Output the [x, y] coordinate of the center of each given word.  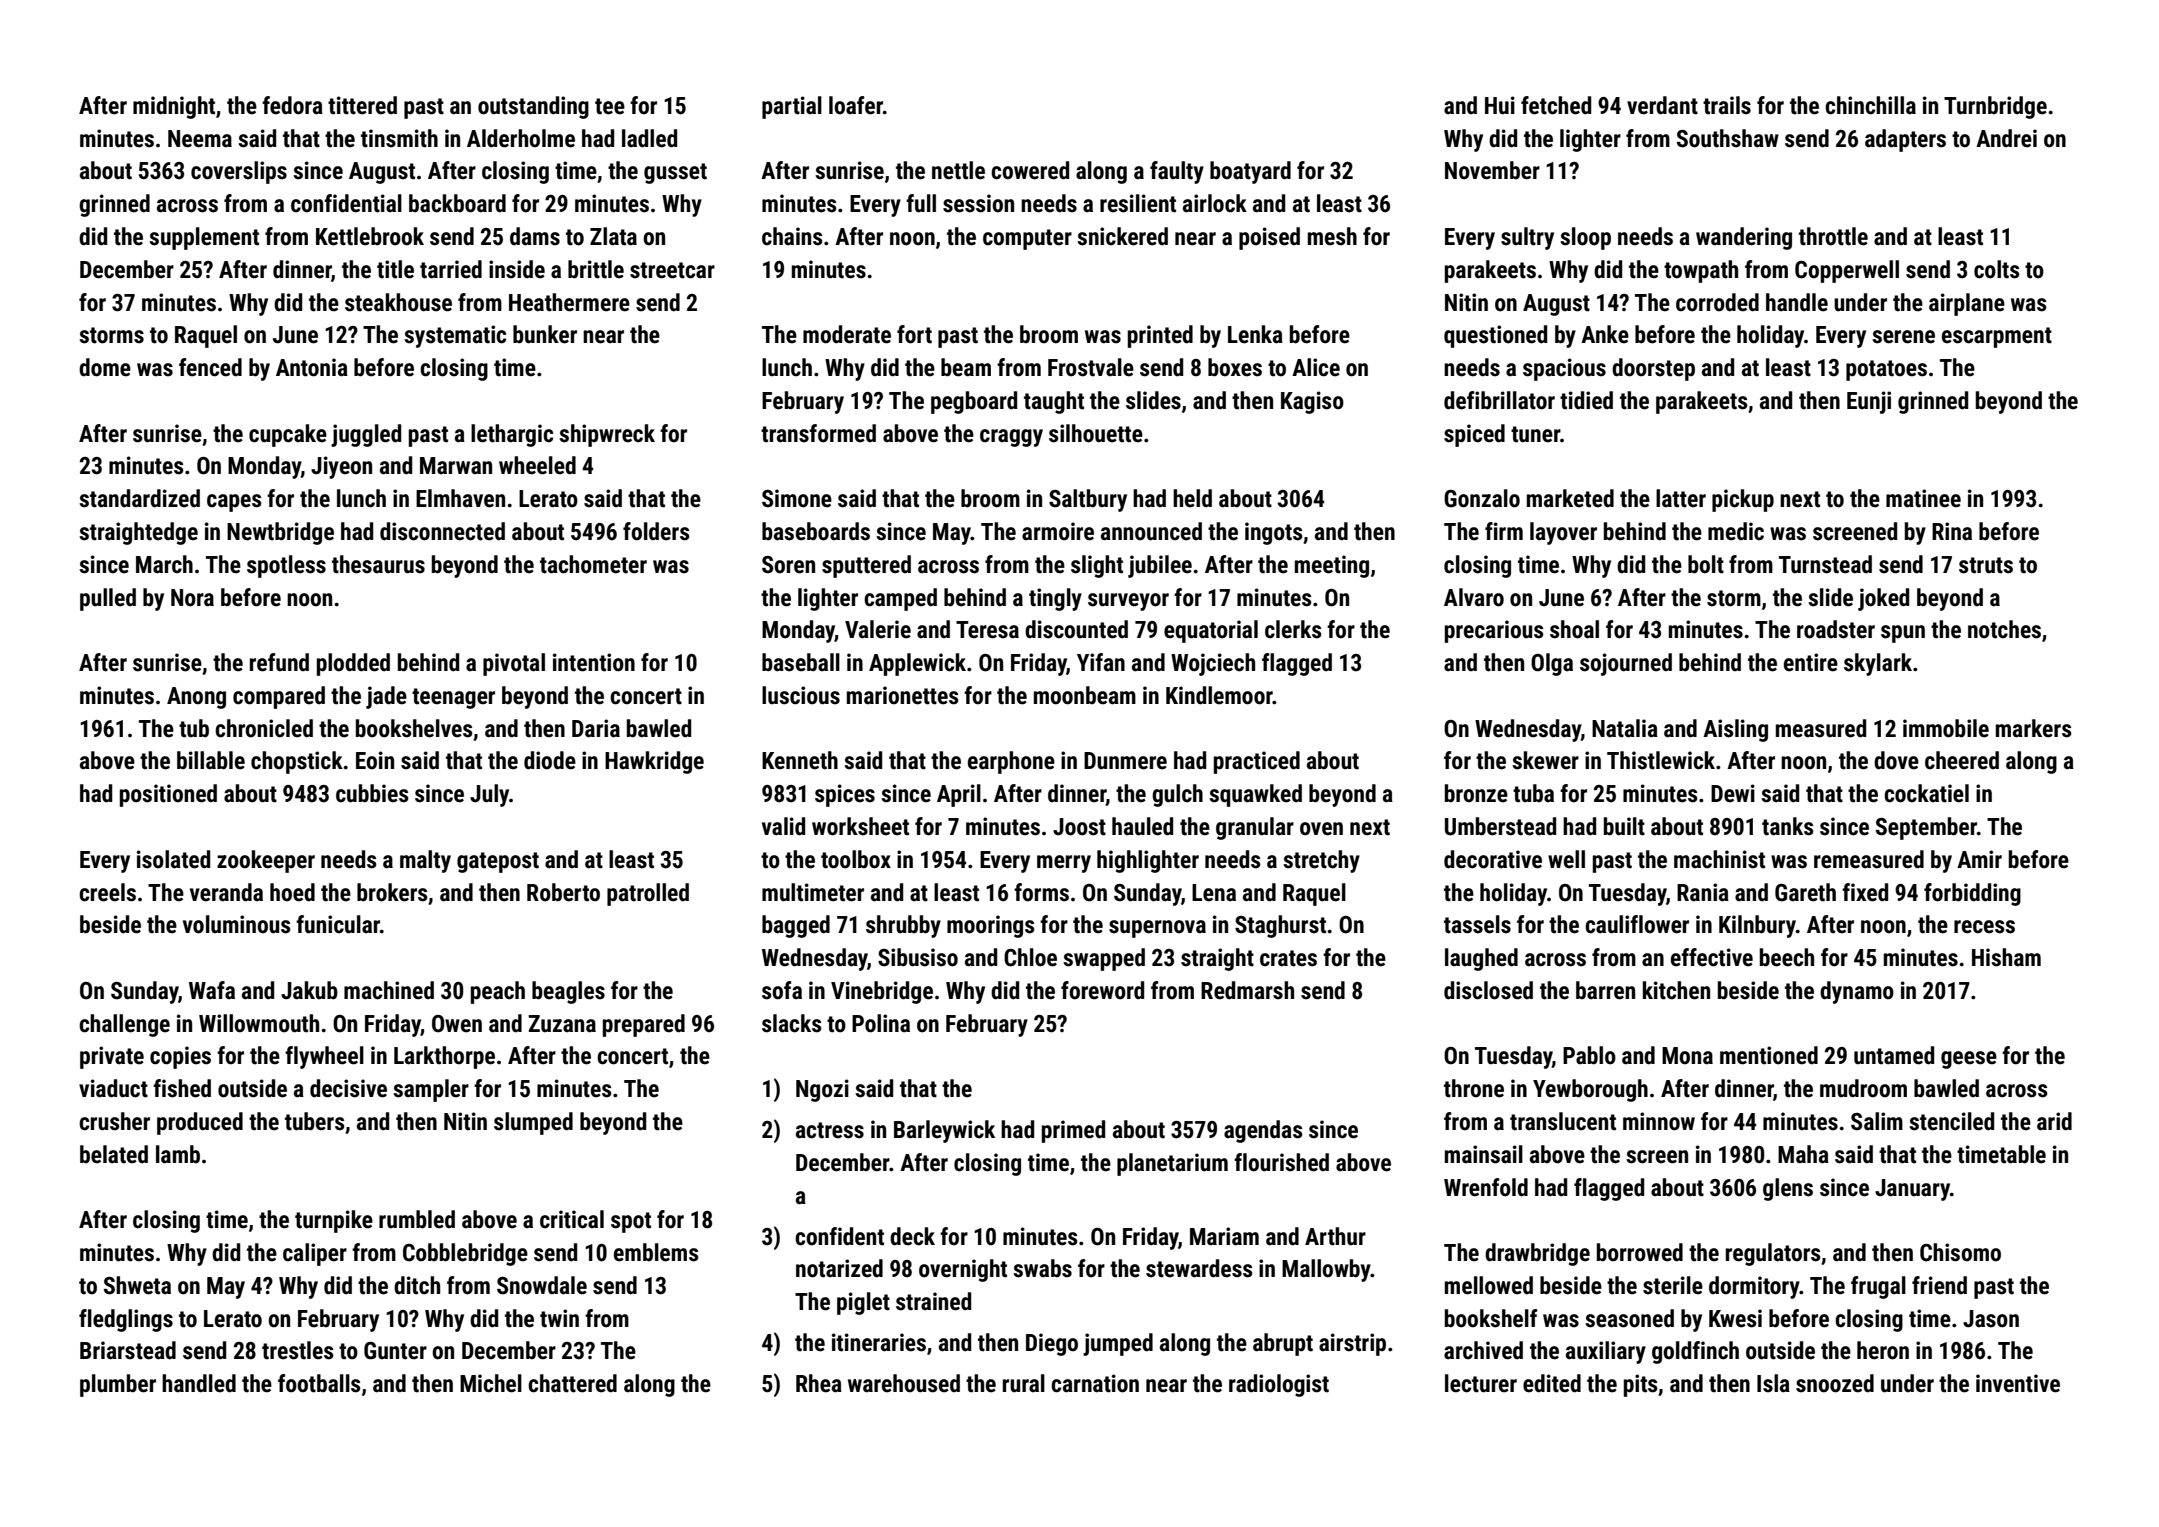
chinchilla [1870, 105]
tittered [362, 105]
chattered [572, 1383]
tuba [1533, 793]
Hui [1500, 105]
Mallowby [1326, 1270]
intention [594, 662]
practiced [1257, 762]
